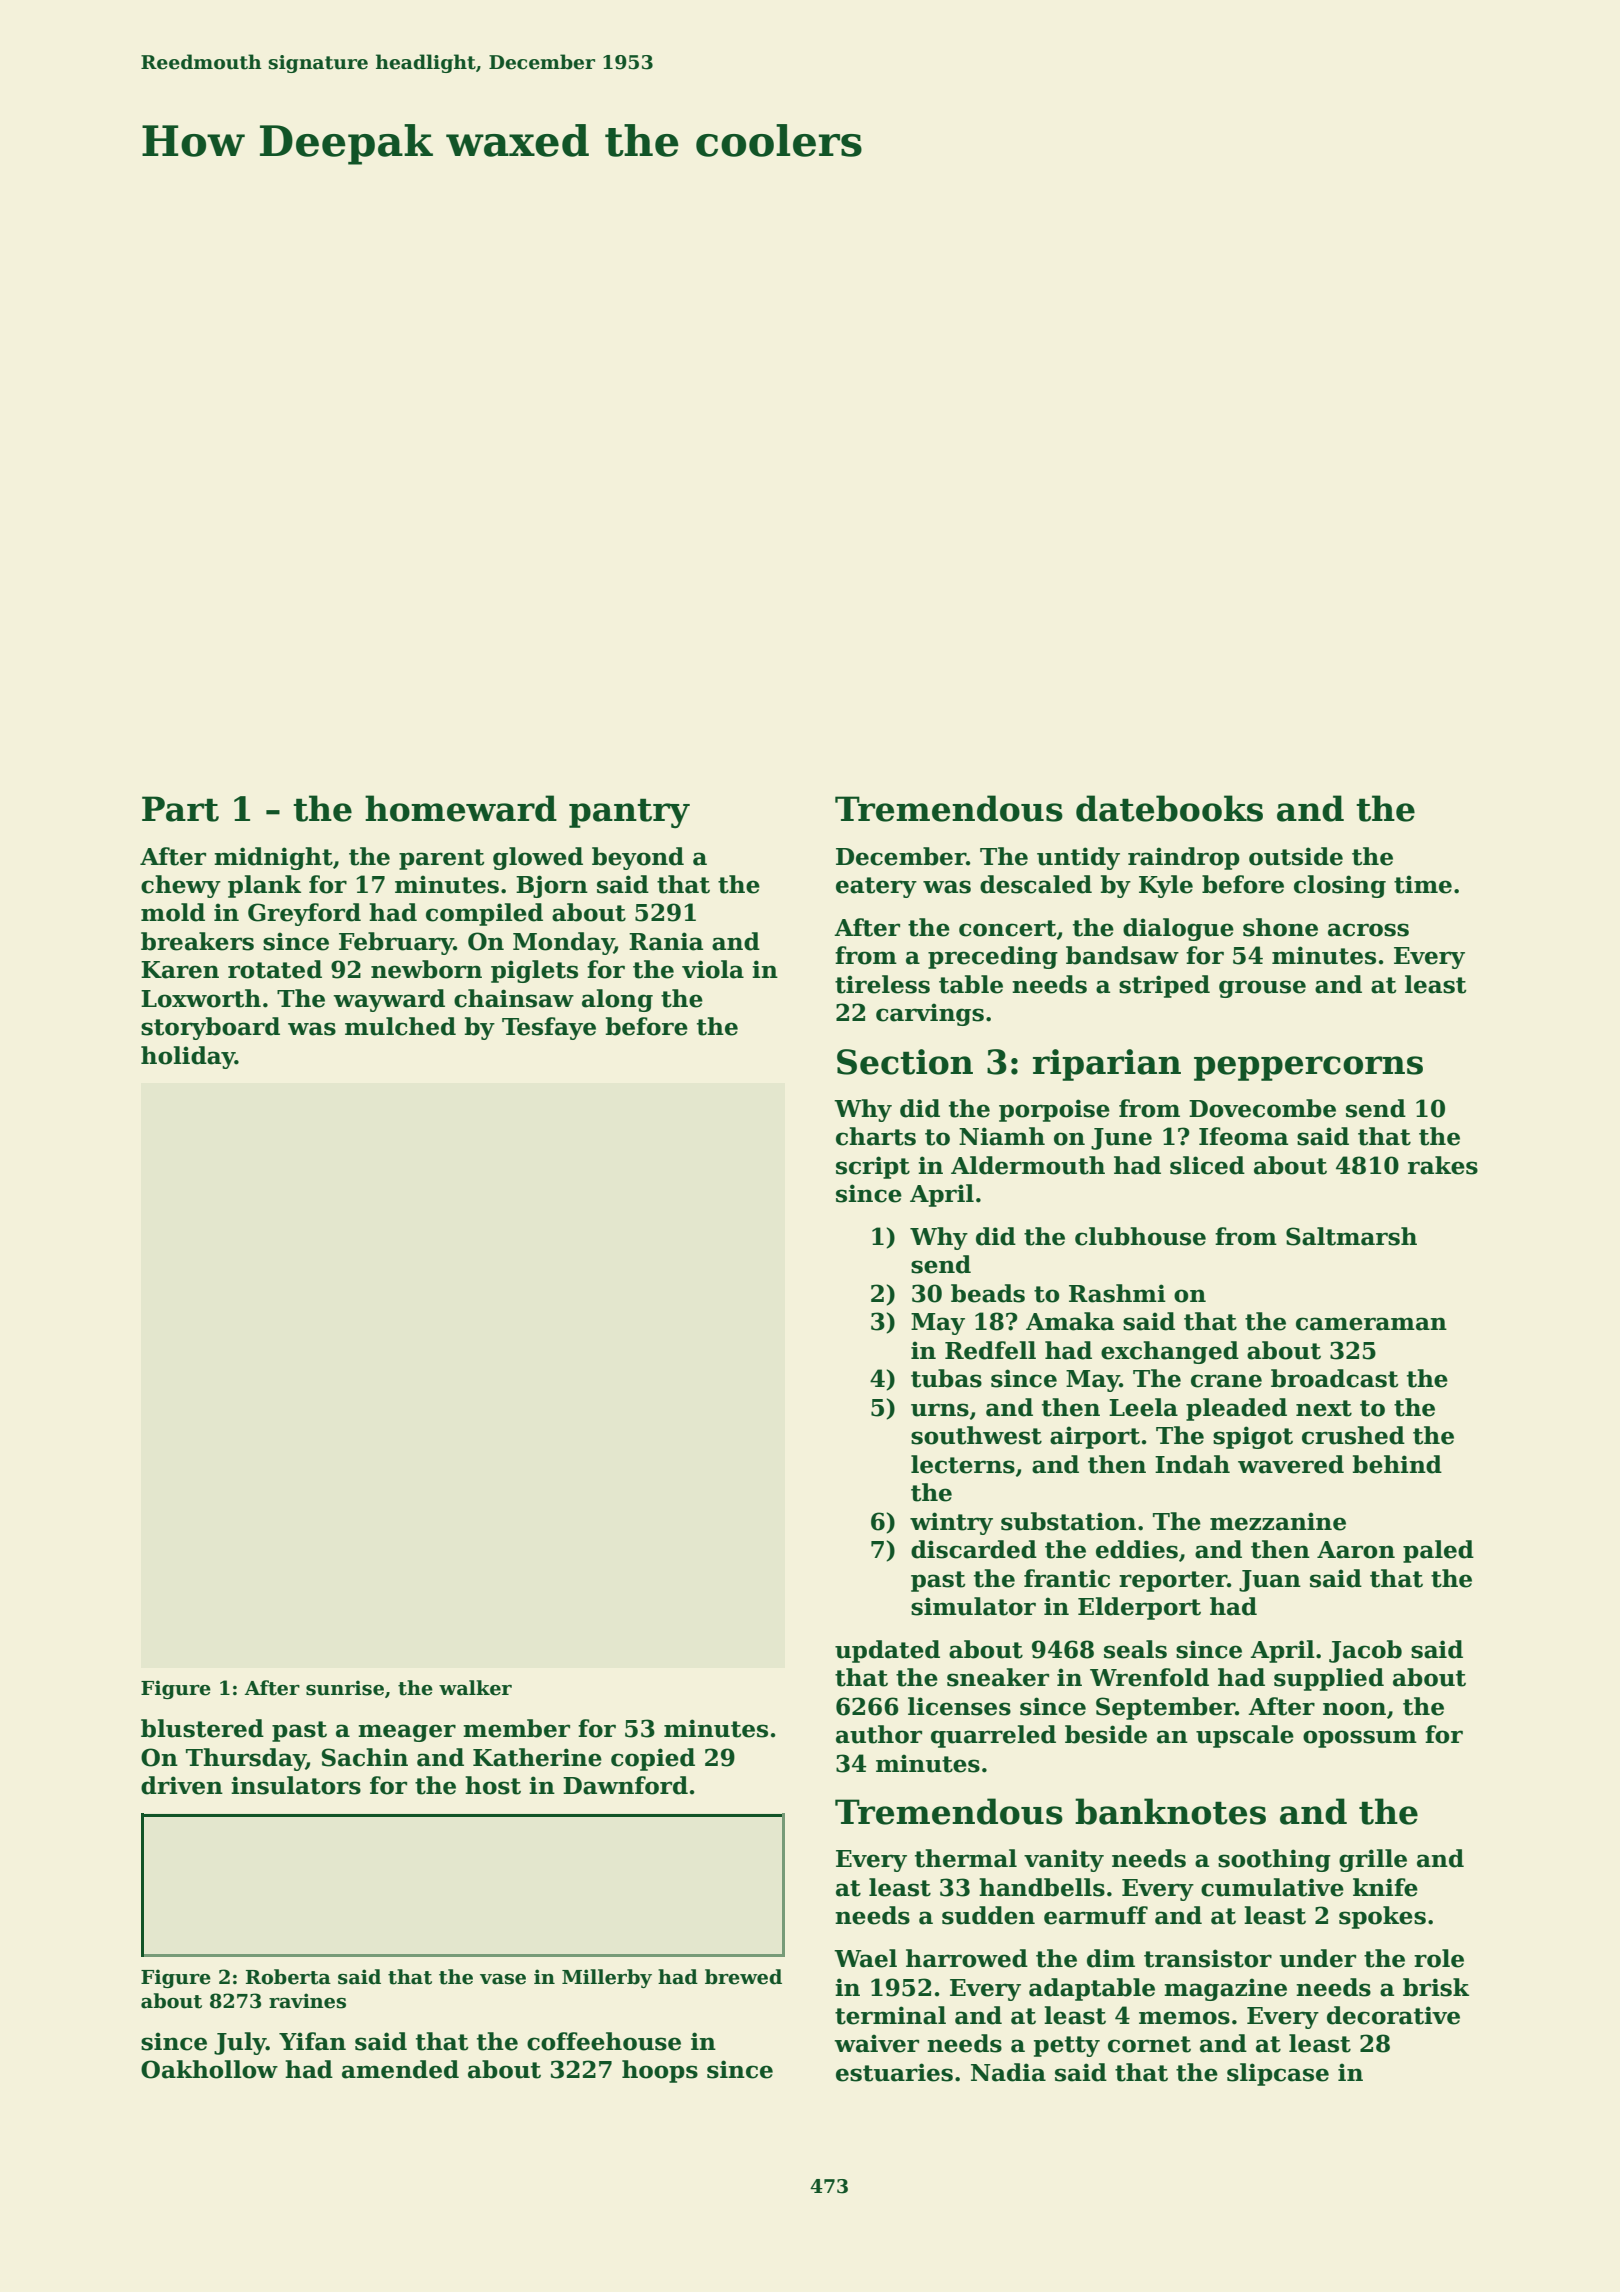 Image resolution: width=1620 pixels, height=2292 pixels. Describe the element at coordinates (188, 1057) in the screenshot. I see `holiday` at that location.
